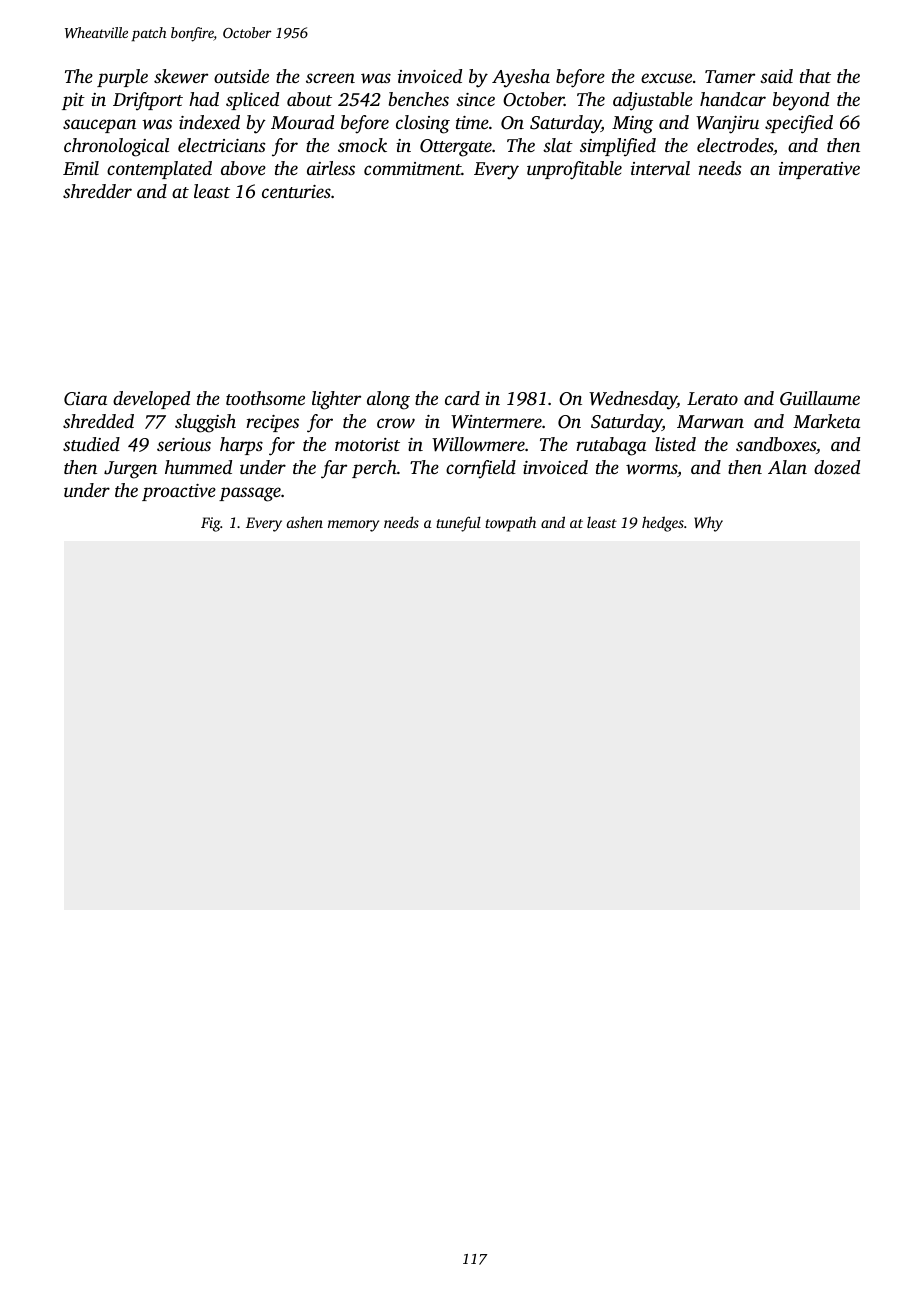 This image has width=924, height=1308. Describe the element at coordinates (820, 398) in the image. I see `Guillaume` at that location.
